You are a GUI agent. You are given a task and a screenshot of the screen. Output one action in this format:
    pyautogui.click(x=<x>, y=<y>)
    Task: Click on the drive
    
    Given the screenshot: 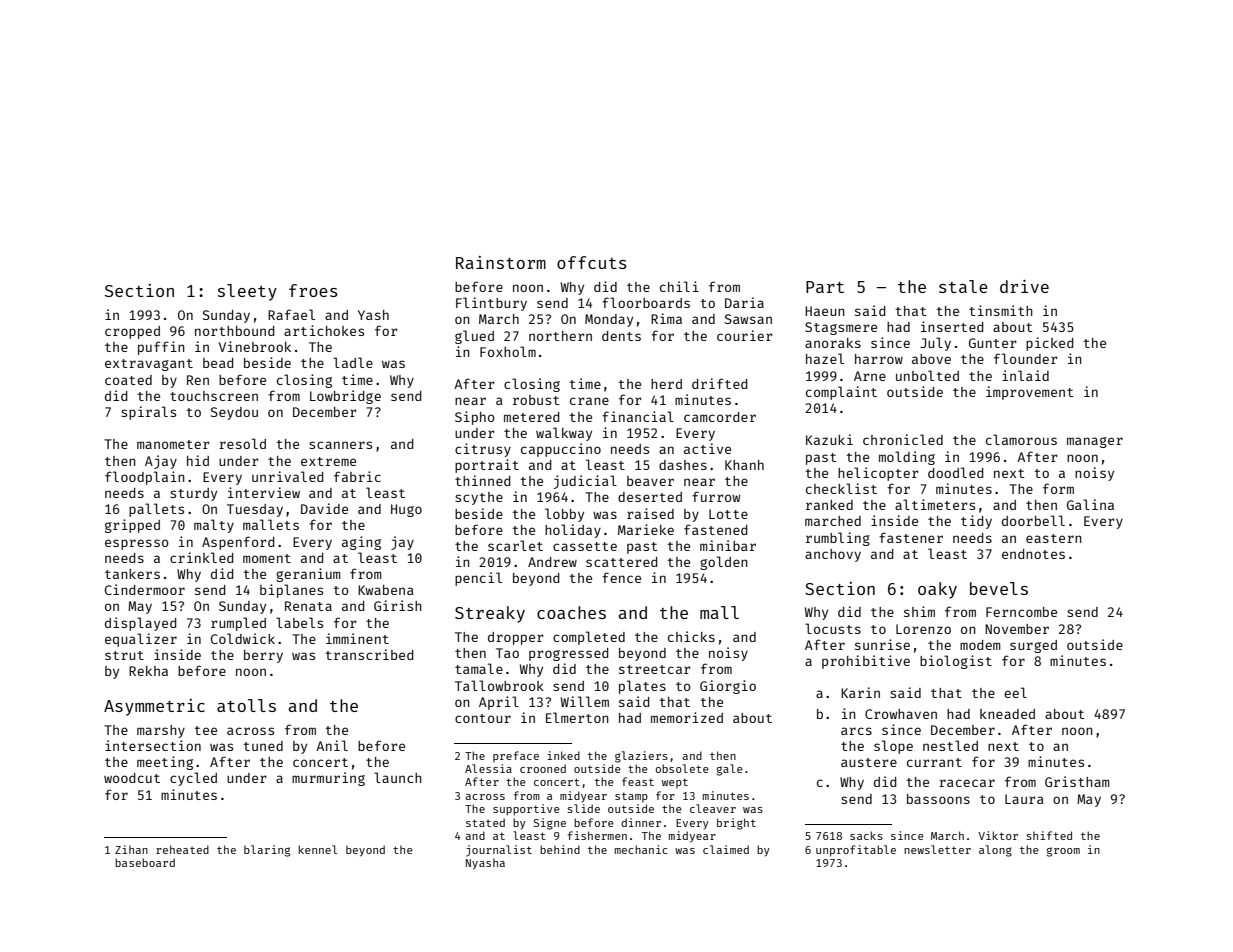 What is the action you would take?
    pyautogui.click(x=1024, y=286)
